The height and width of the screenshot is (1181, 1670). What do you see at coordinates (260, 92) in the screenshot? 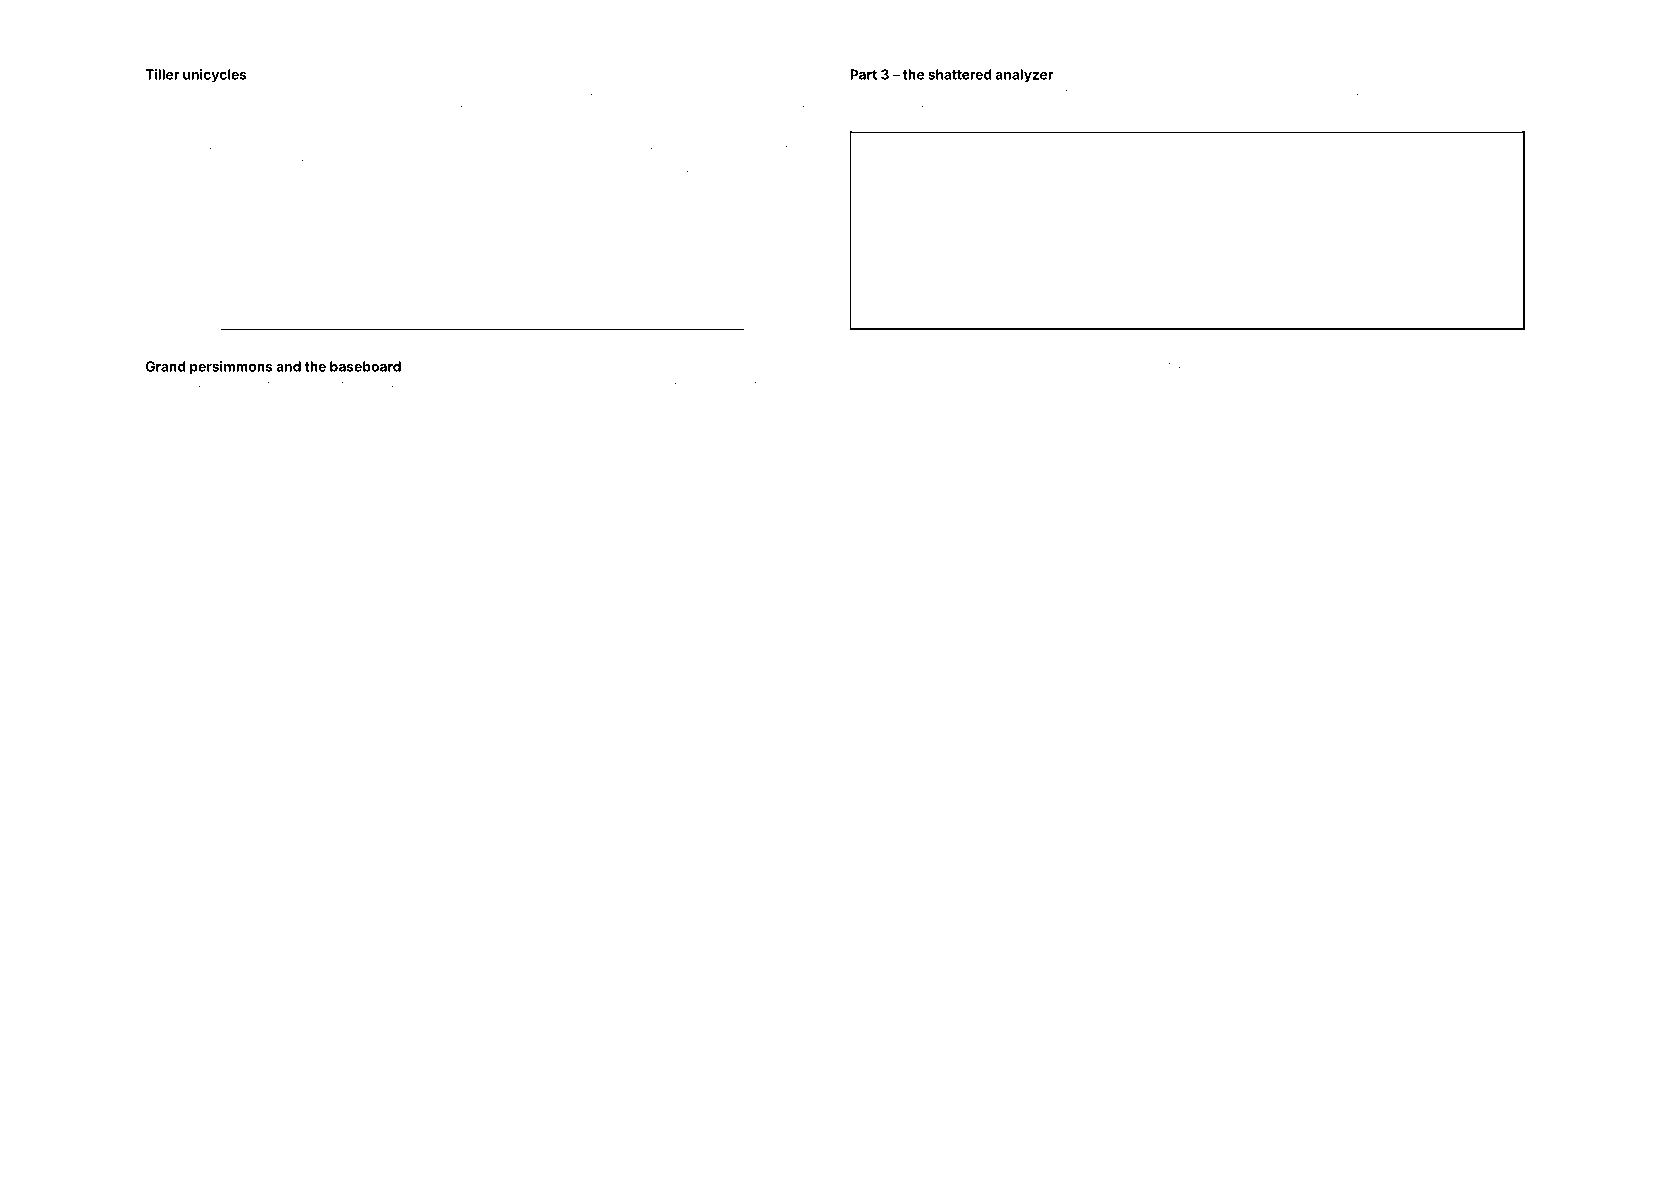
I see `bobbin` at bounding box center [260, 92].
